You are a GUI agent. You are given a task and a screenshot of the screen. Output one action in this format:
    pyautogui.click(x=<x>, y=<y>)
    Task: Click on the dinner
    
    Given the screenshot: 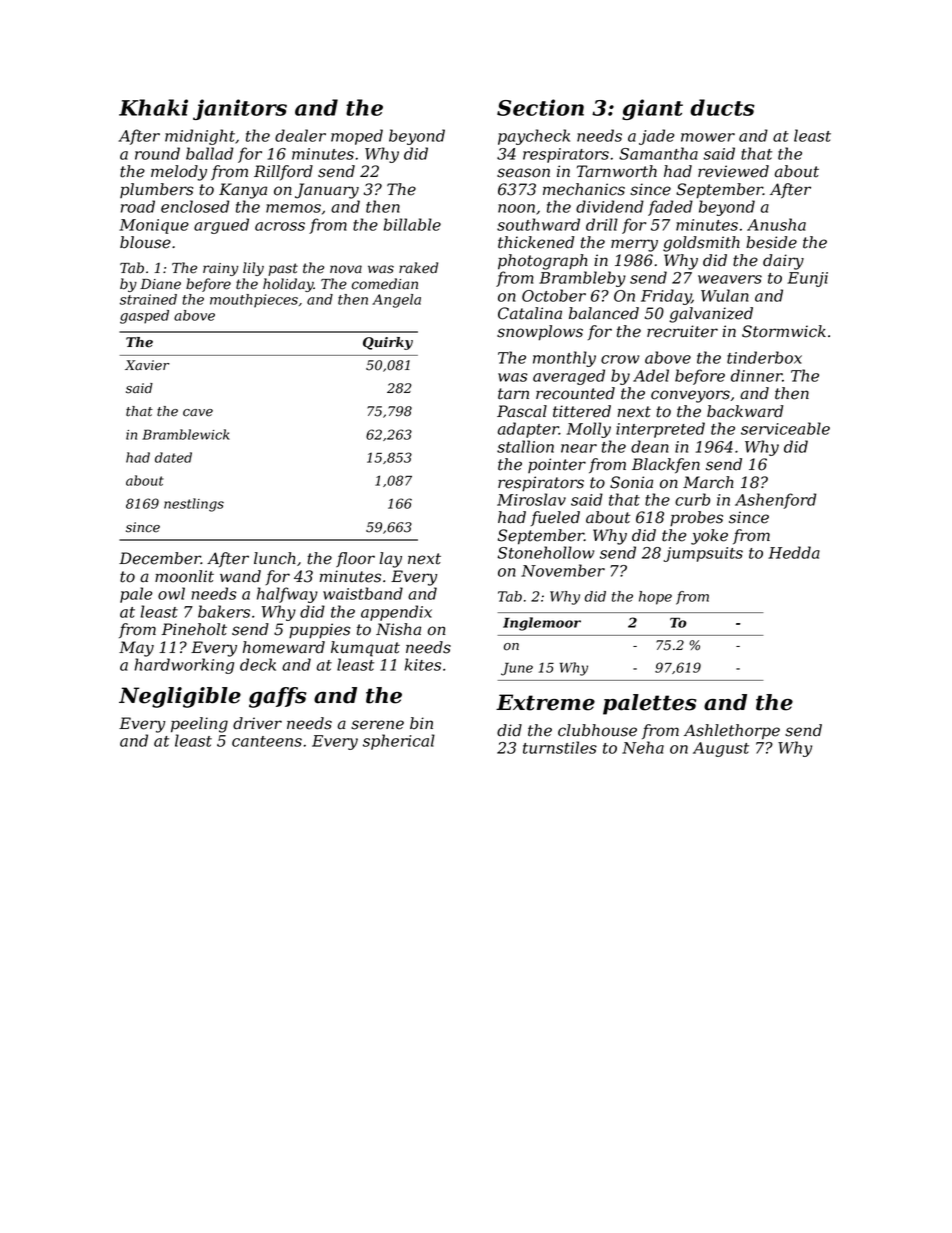 What is the action you would take?
    pyautogui.click(x=756, y=375)
